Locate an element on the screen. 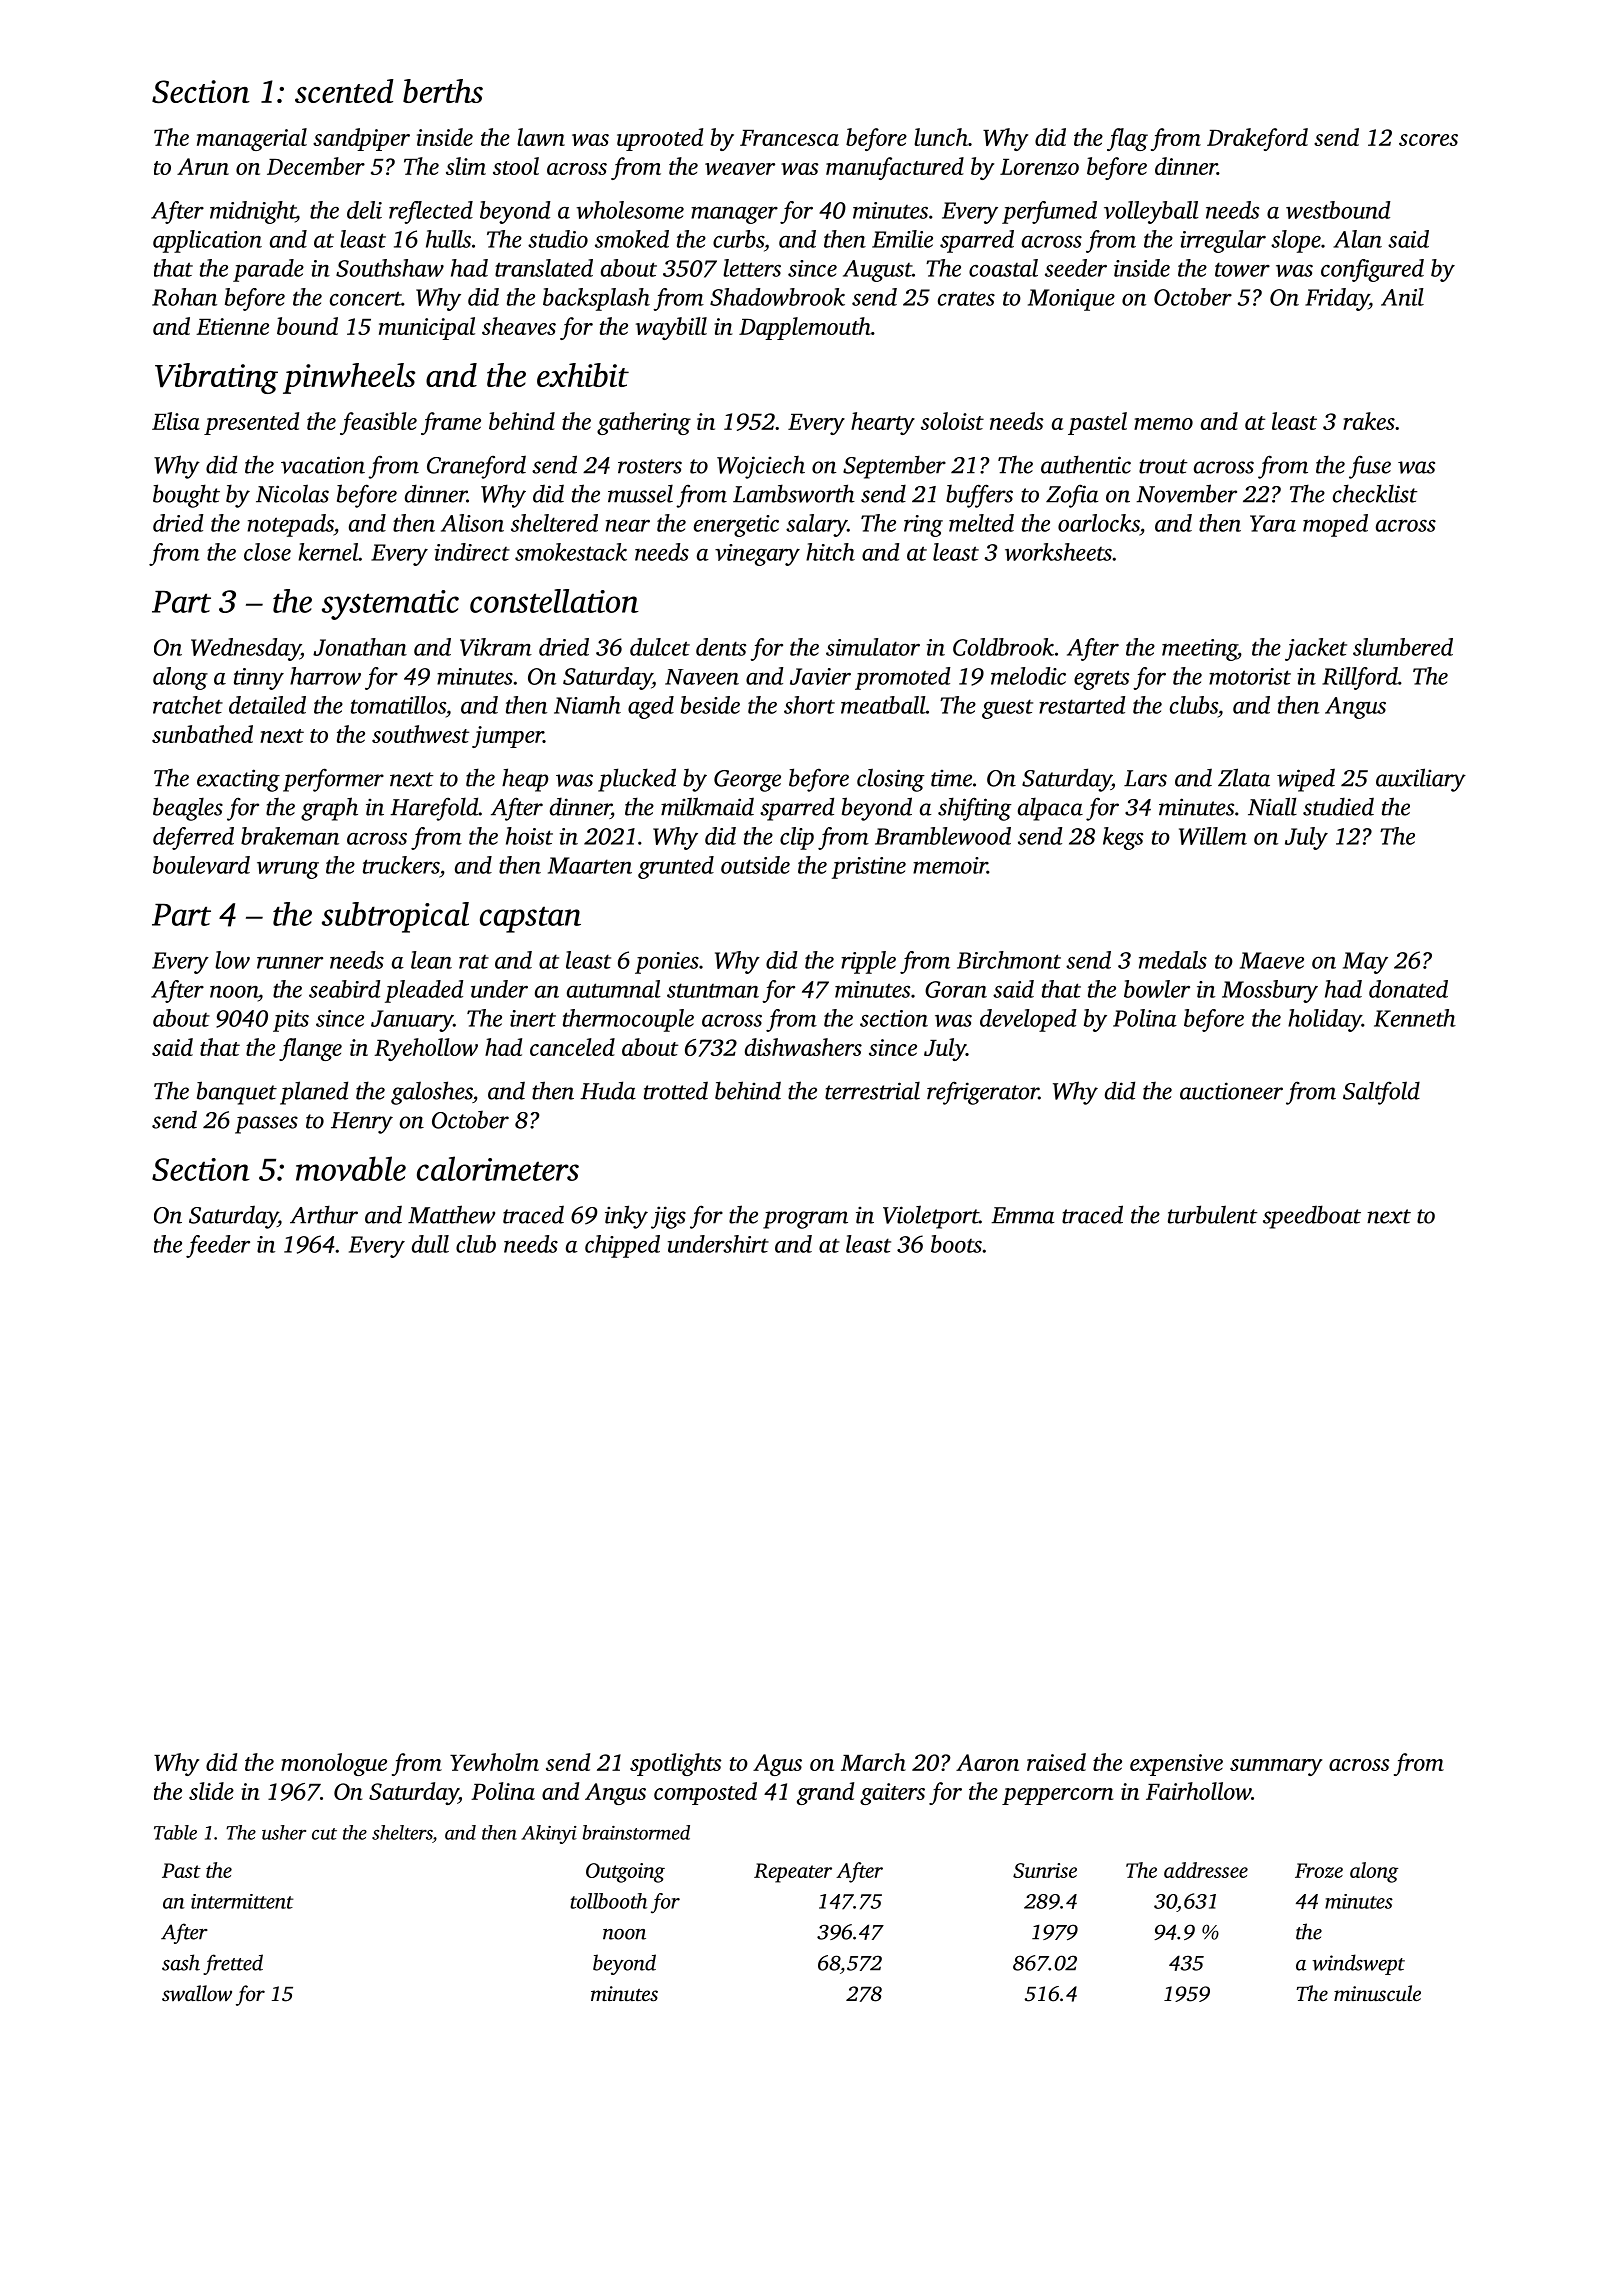 This screenshot has height=2292, width=1620. Emma is located at coordinates (1022, 1215).
